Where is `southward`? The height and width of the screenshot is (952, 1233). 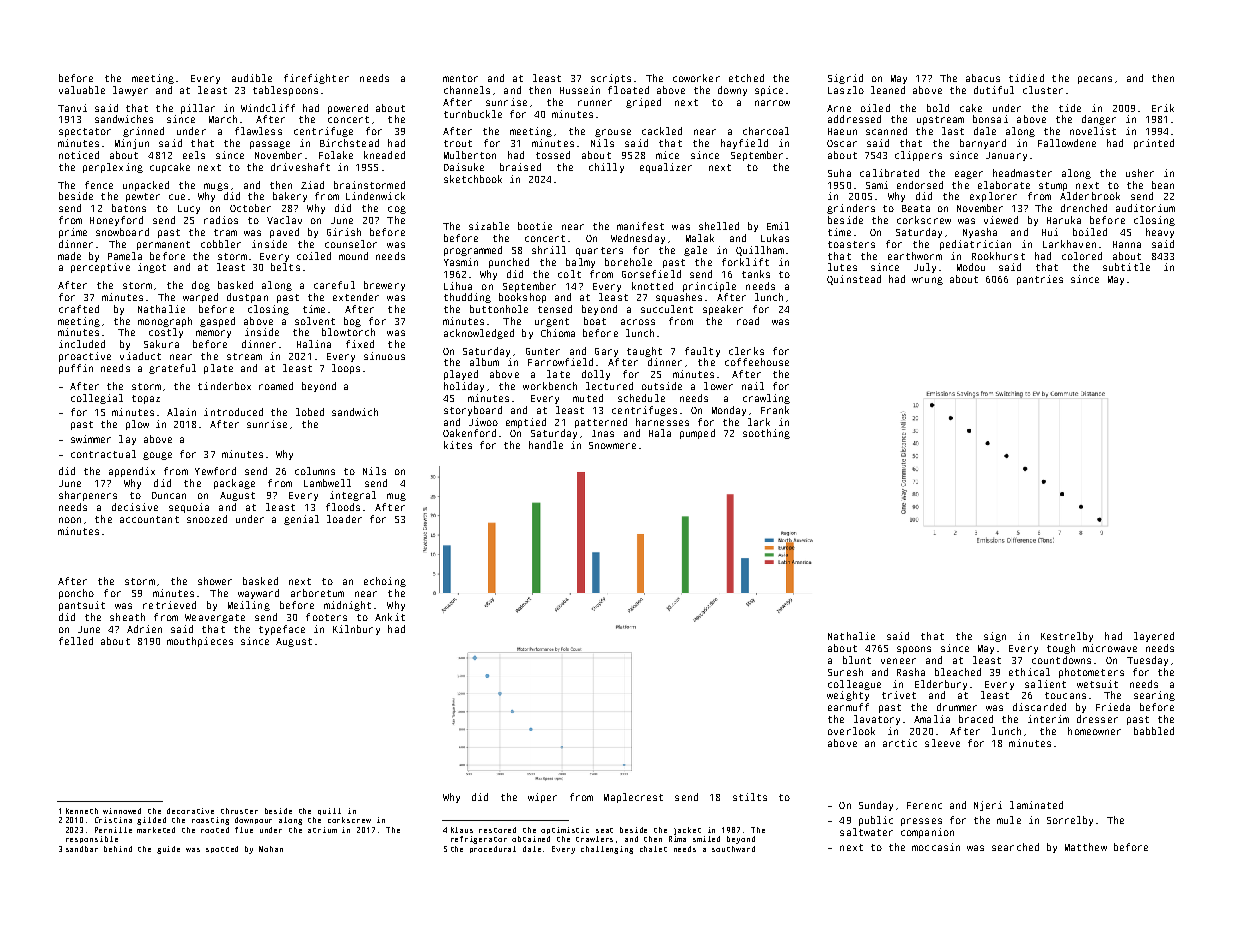 southward is located at coordinates (733, 849).
